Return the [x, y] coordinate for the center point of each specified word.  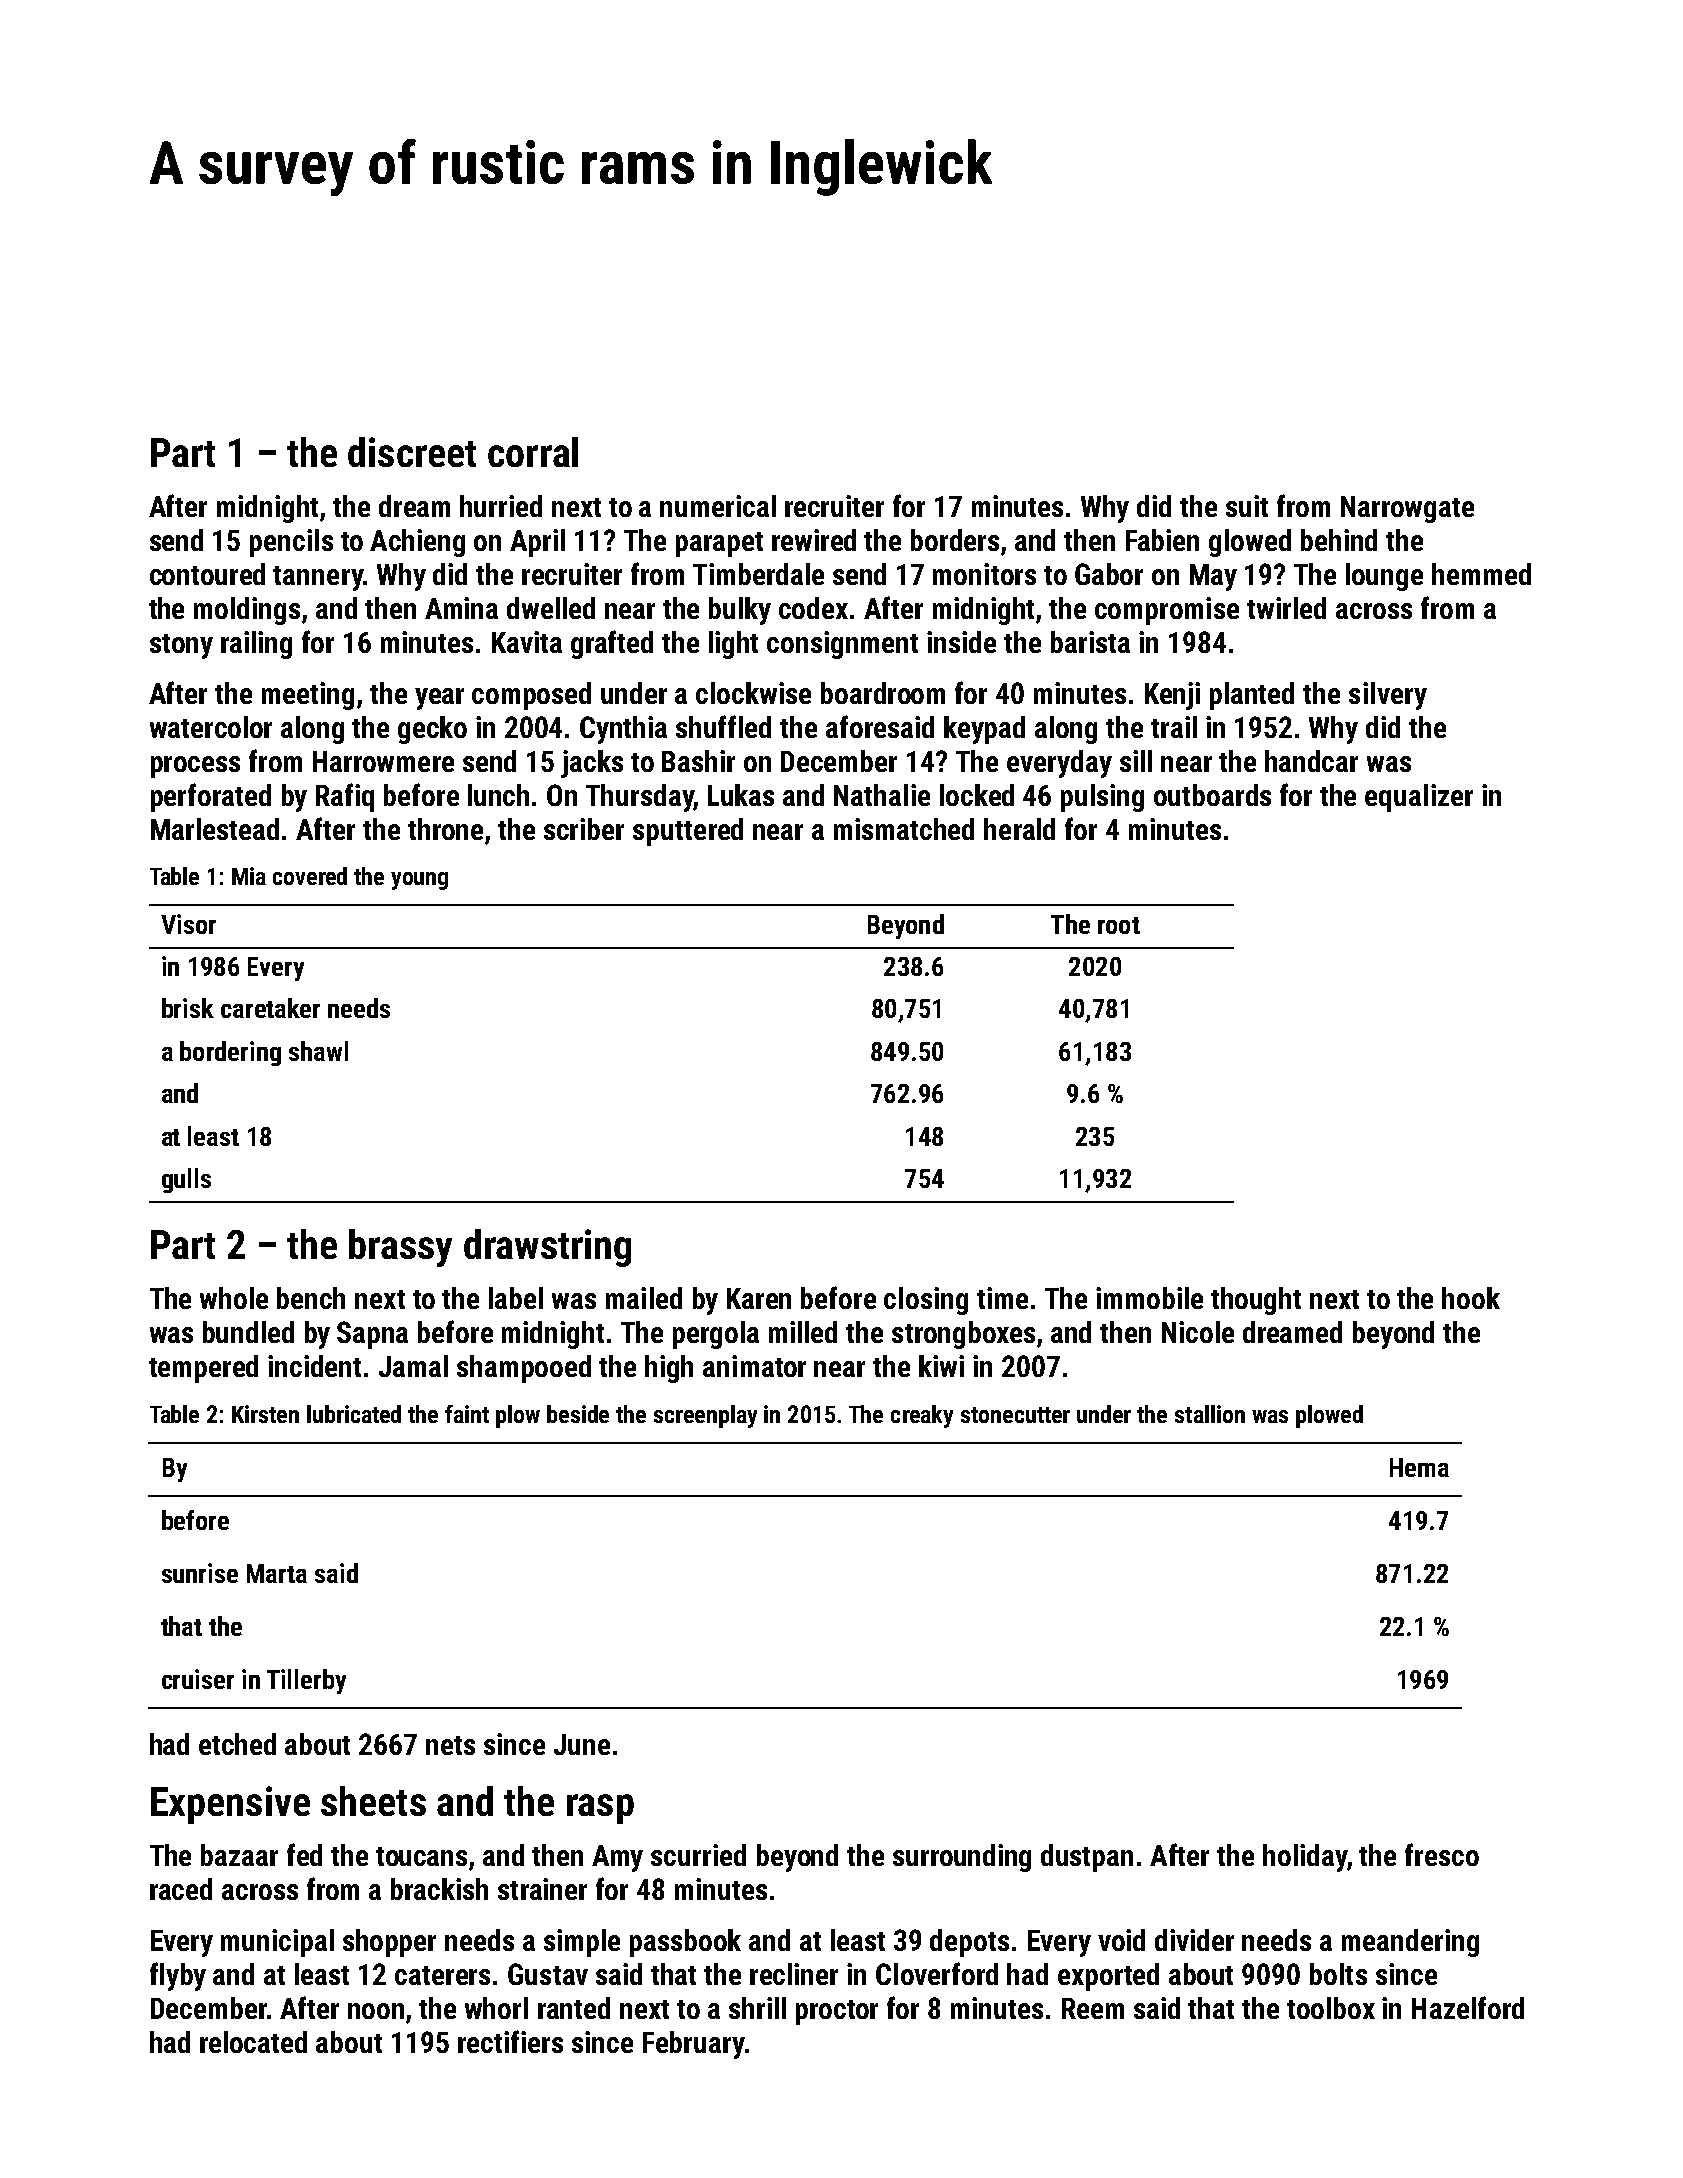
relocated [253, 2042]
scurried [698, 1855]
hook [1471, 1298]
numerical [718, 506]
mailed [644, 1298]
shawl [318, 1051]
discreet [412, 452]
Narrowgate [1407, 509]
